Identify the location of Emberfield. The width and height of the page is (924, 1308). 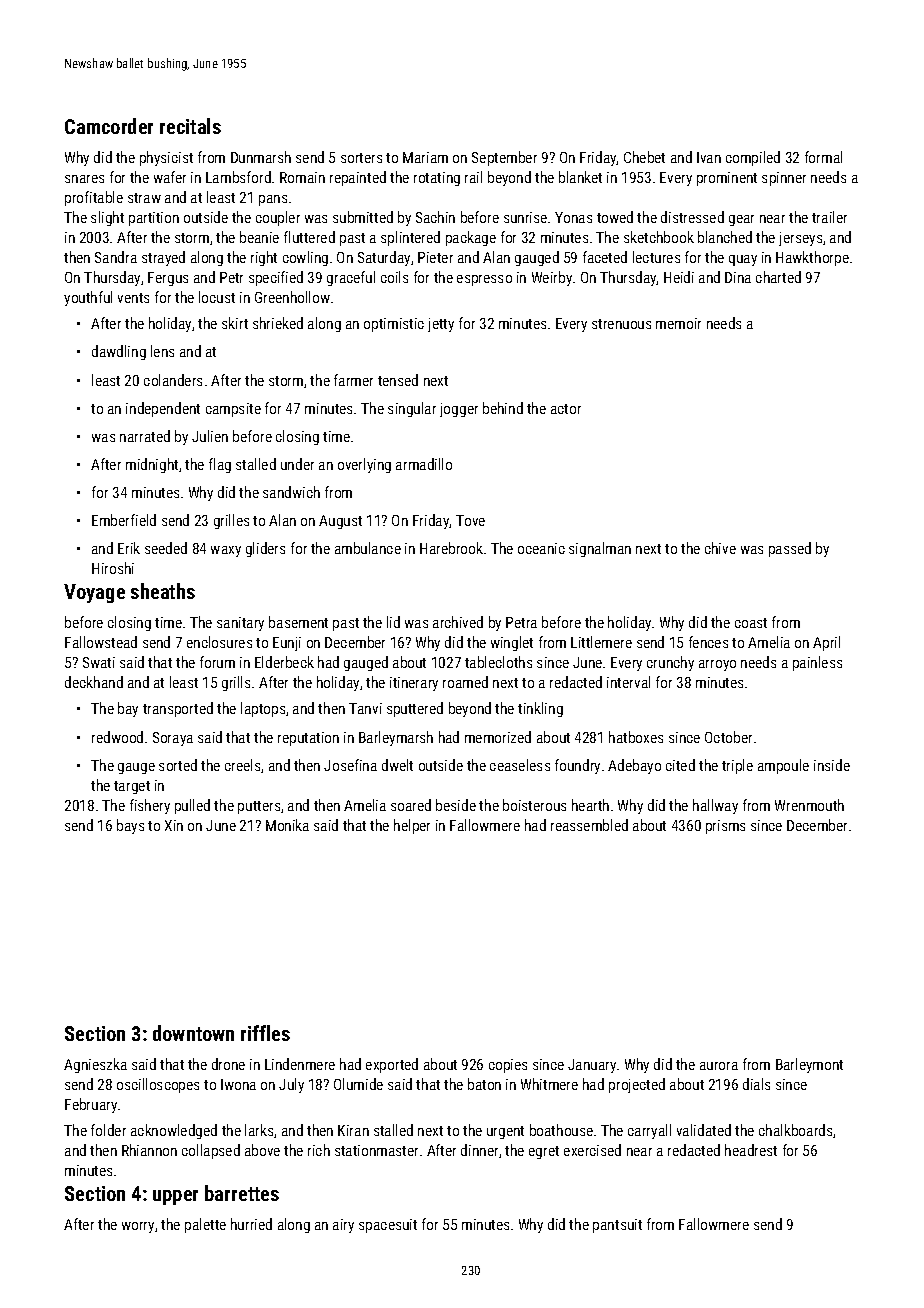
(124, 520).
